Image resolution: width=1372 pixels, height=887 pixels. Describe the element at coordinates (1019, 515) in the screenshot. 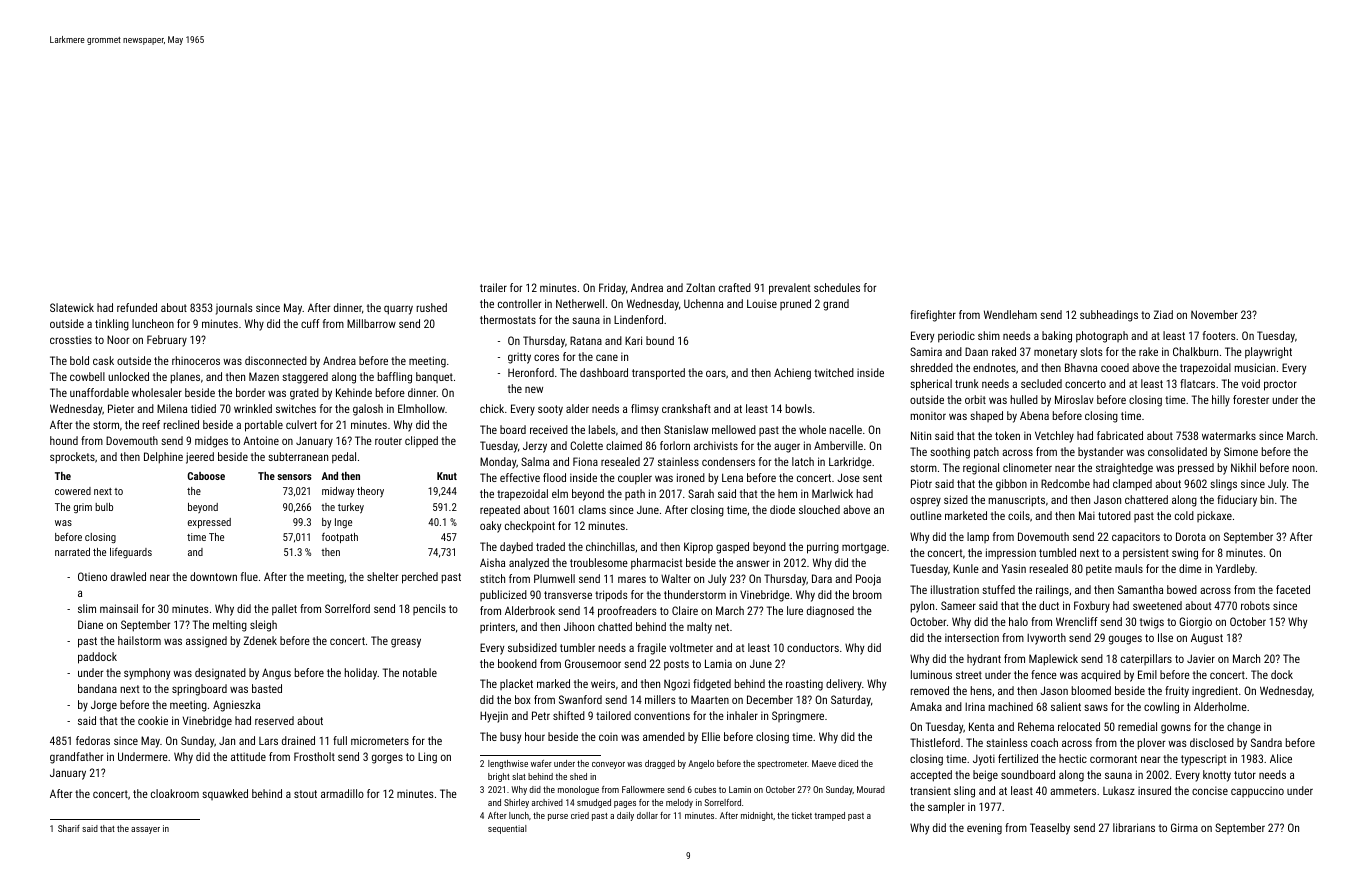

I see `coils` at that location.
